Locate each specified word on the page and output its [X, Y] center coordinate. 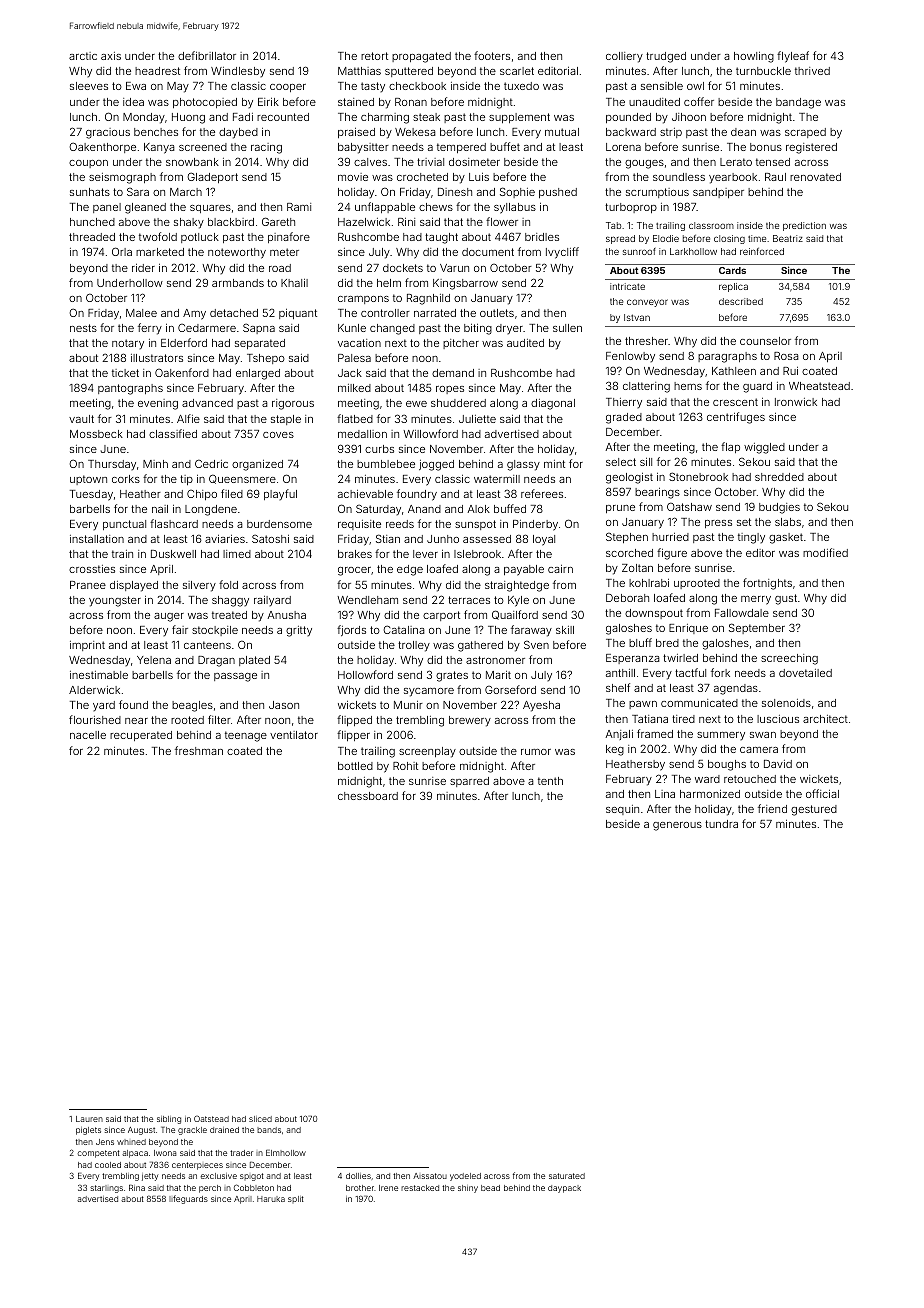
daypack [564, 1189]
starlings [106, 1189]
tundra [721, 824]
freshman [199, 750]
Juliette [477, 419]
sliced [260, 1119]
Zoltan [637, 568]
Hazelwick [364, 222]
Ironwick [796, 402]
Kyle [518, 601]
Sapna [259, 328]
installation [97, 539]
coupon [88, 164]
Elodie [666, 238]
